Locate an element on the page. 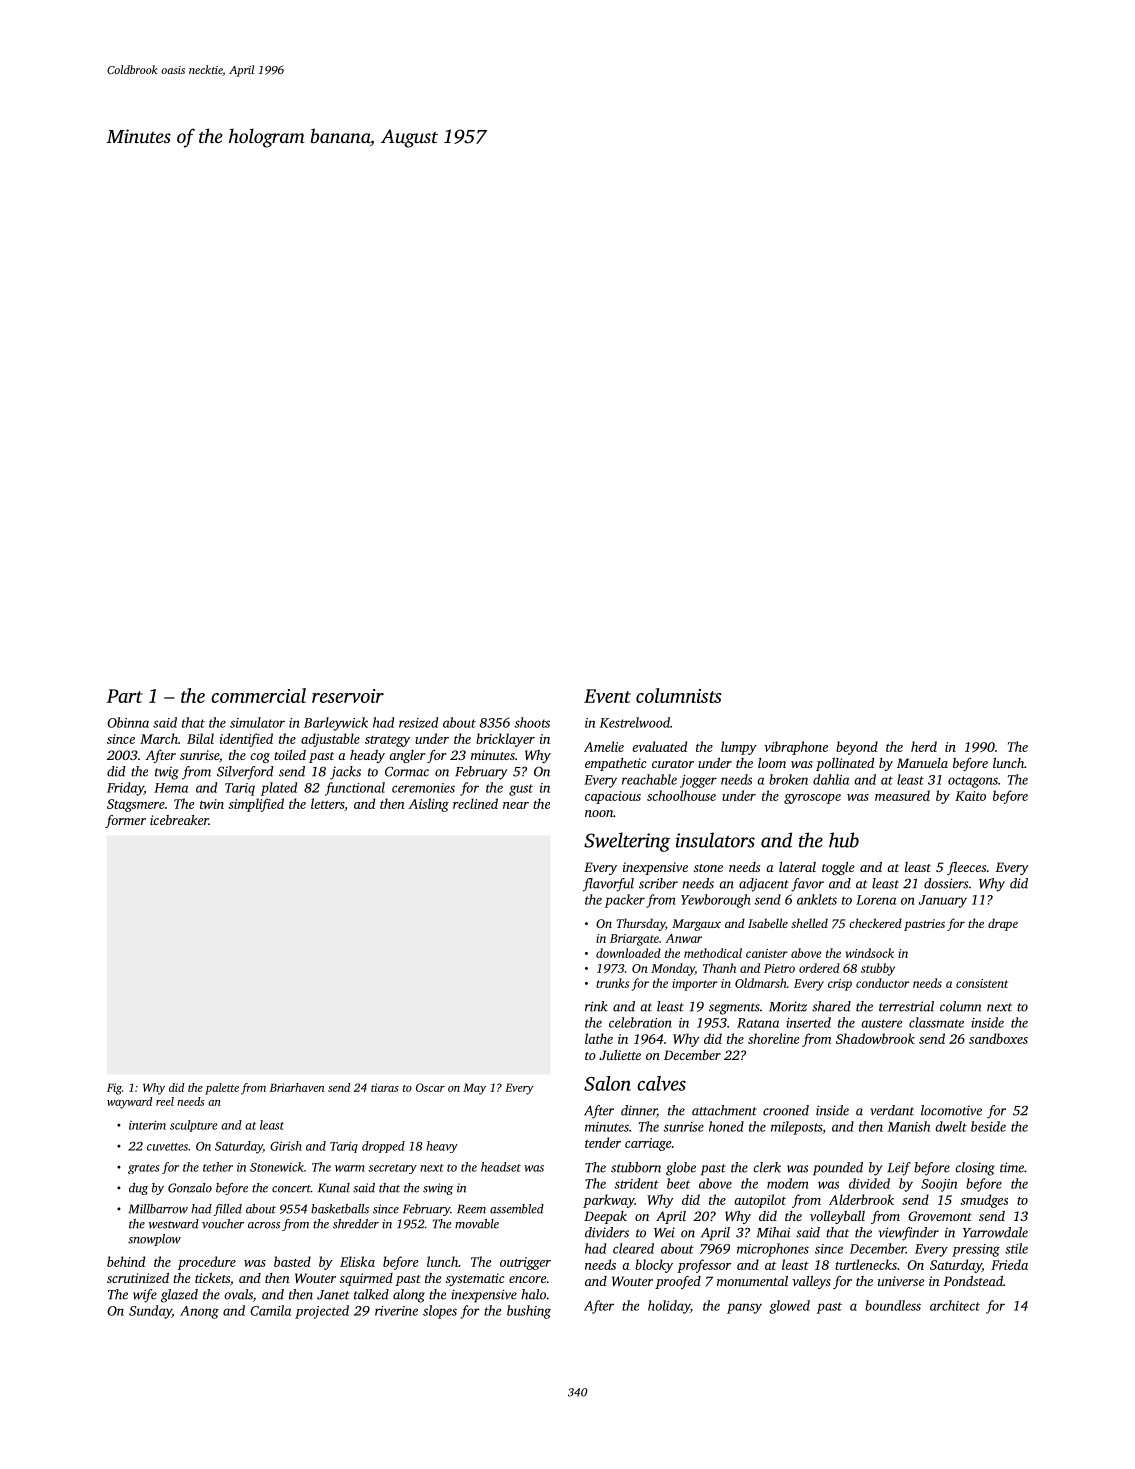  dinner is located at coordinates (639, 1111).
